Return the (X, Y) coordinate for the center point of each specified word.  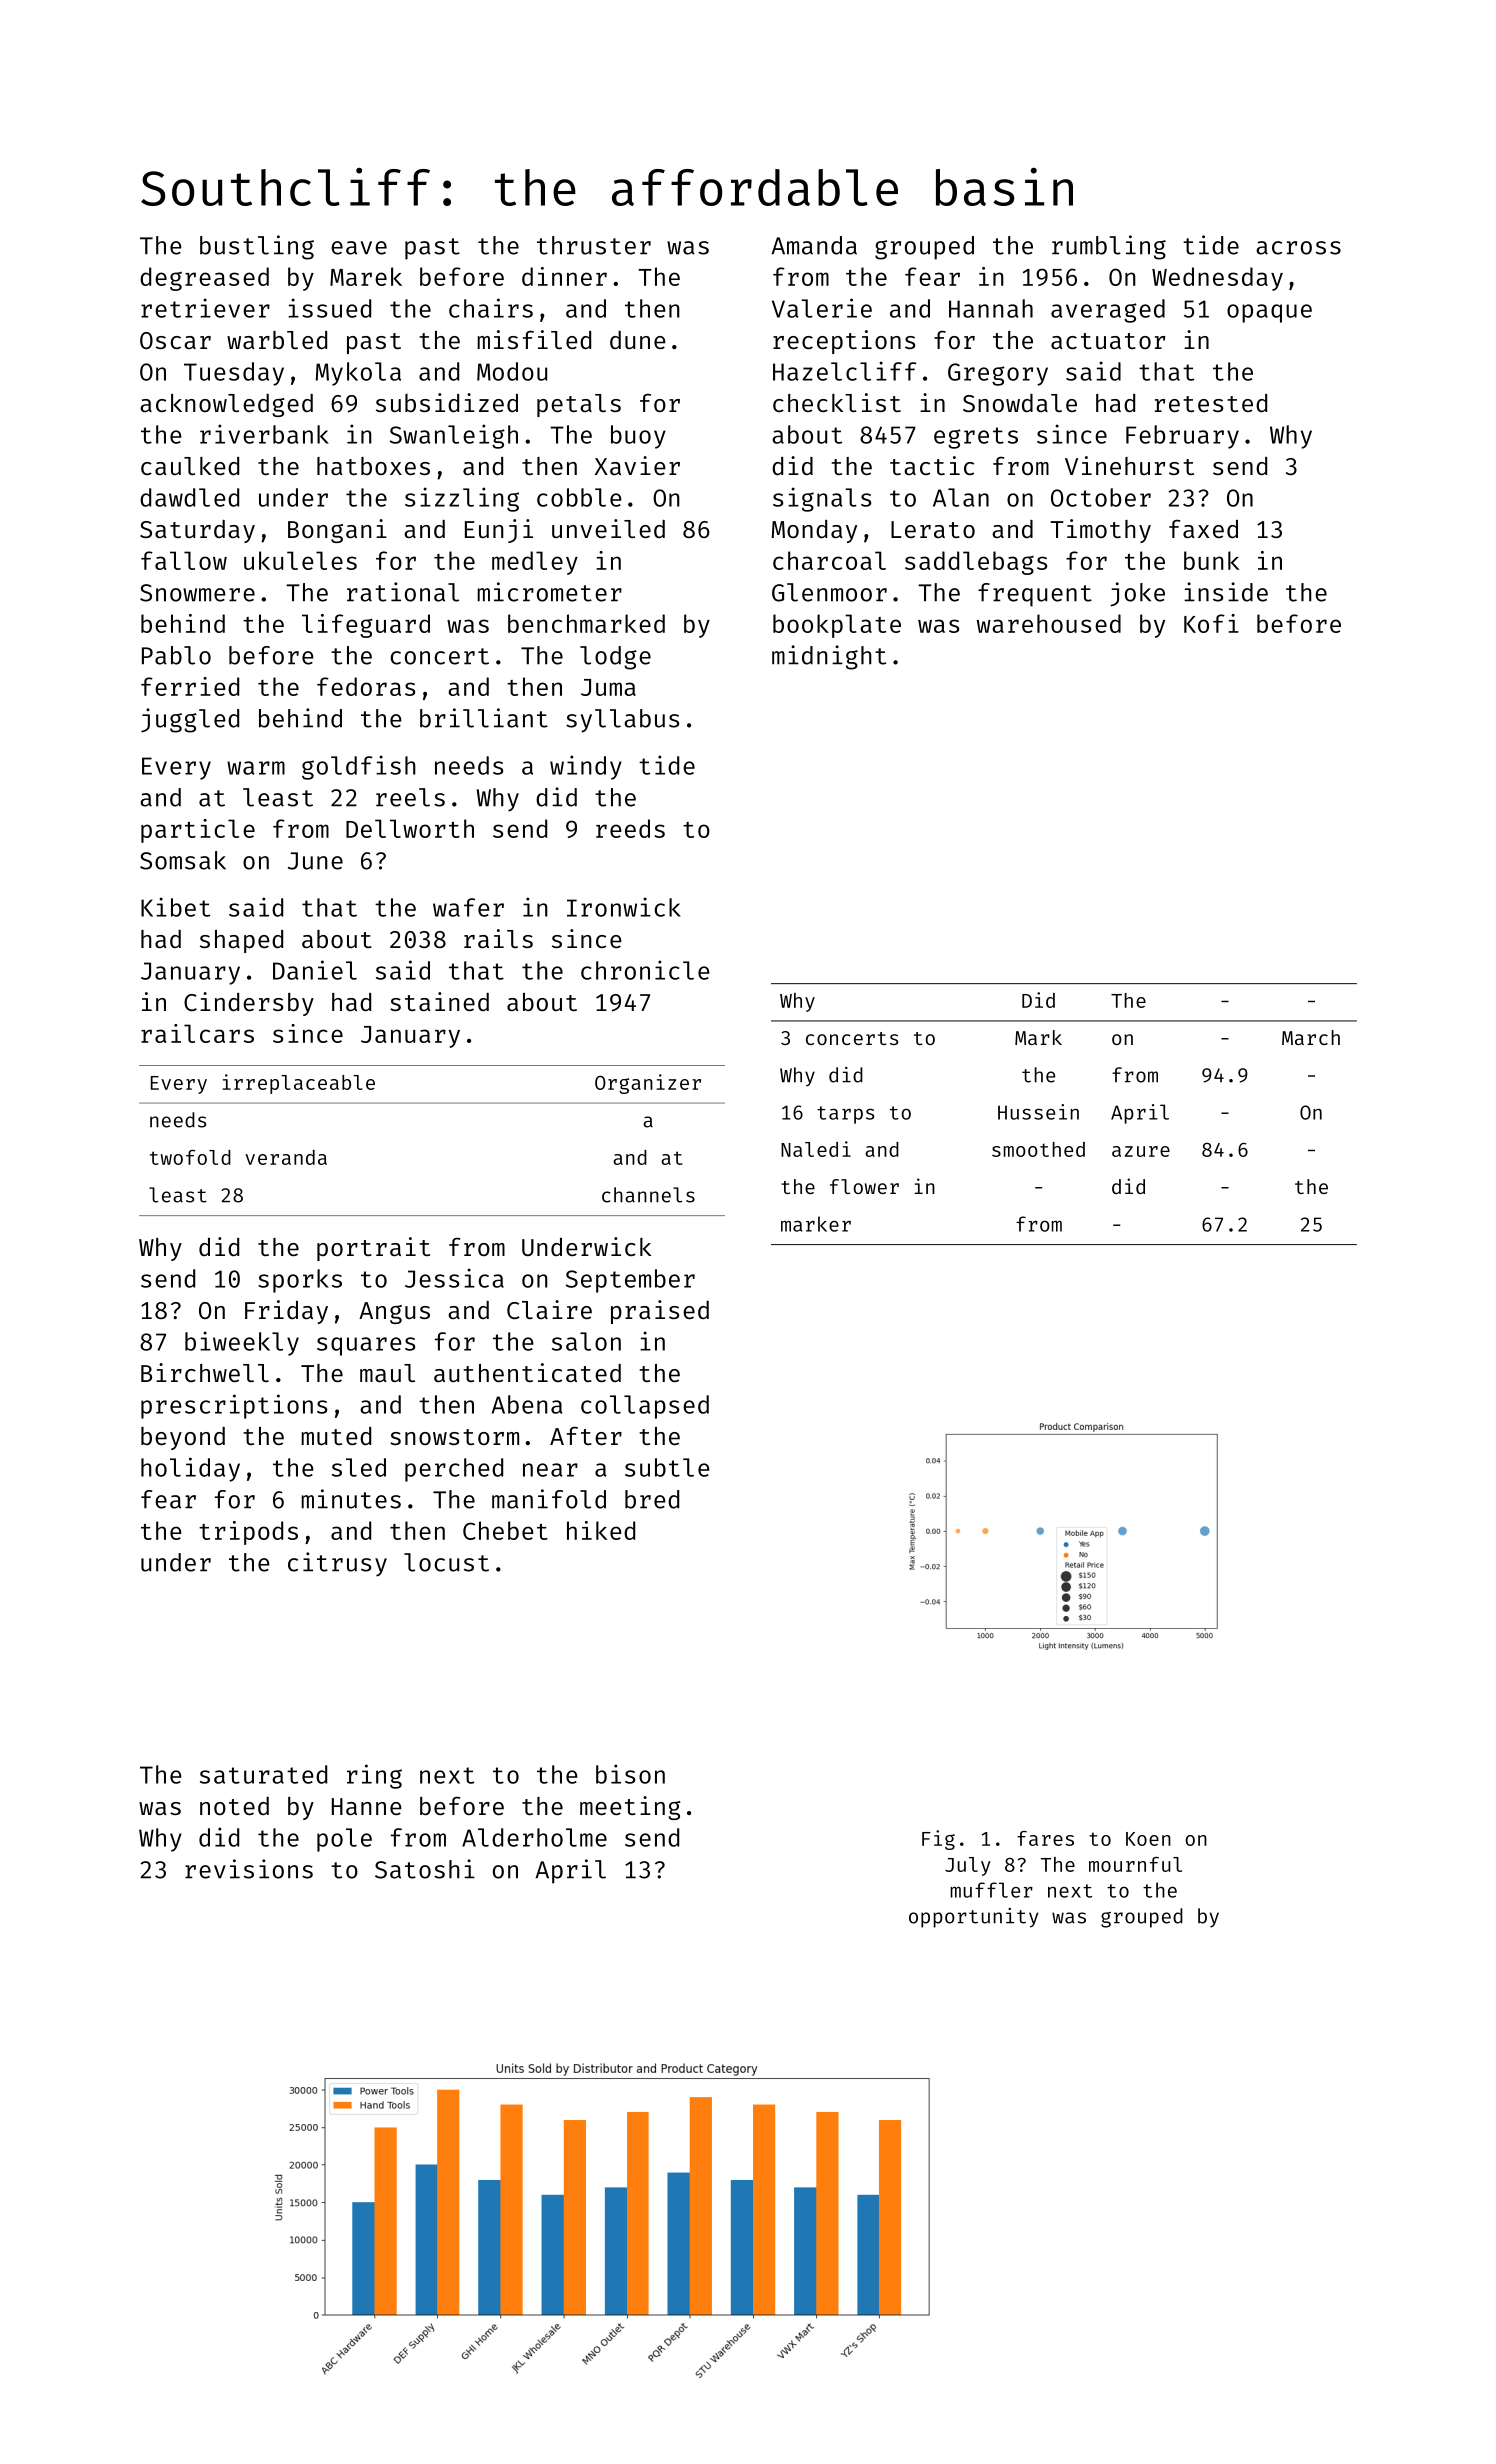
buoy (638, 437)
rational (403, 592)
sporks (300, 1281)
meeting (630, 1808)
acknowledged (226, 405)
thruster (594, 245)
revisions (249, 1869)
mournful (1135, 1864)
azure (1141, 1151)
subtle (667, 1467)
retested (1211, 403)
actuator (1108, 341)
